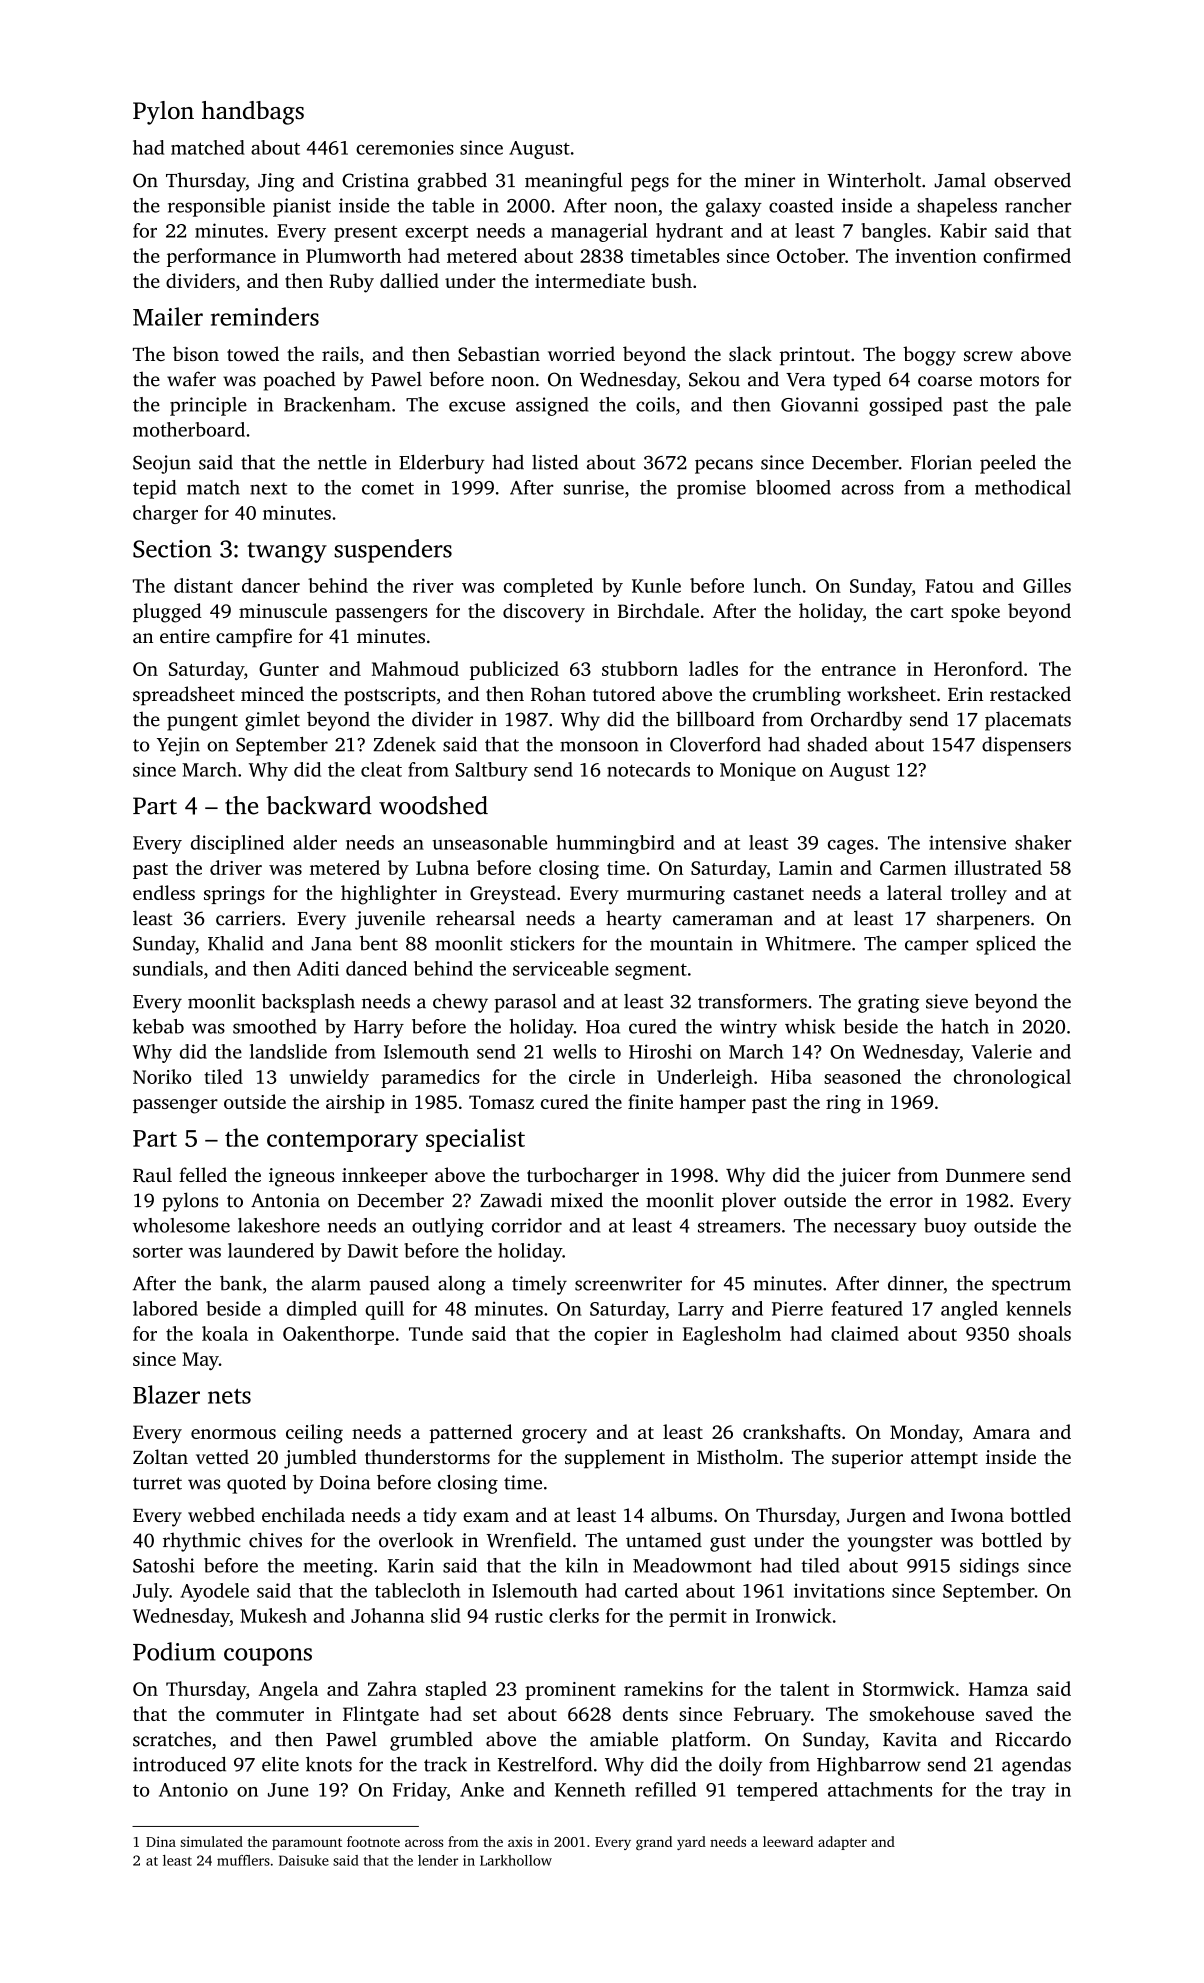 This image has width=1204, height=1983. I want to click on introduced, so click(179, 1764).
